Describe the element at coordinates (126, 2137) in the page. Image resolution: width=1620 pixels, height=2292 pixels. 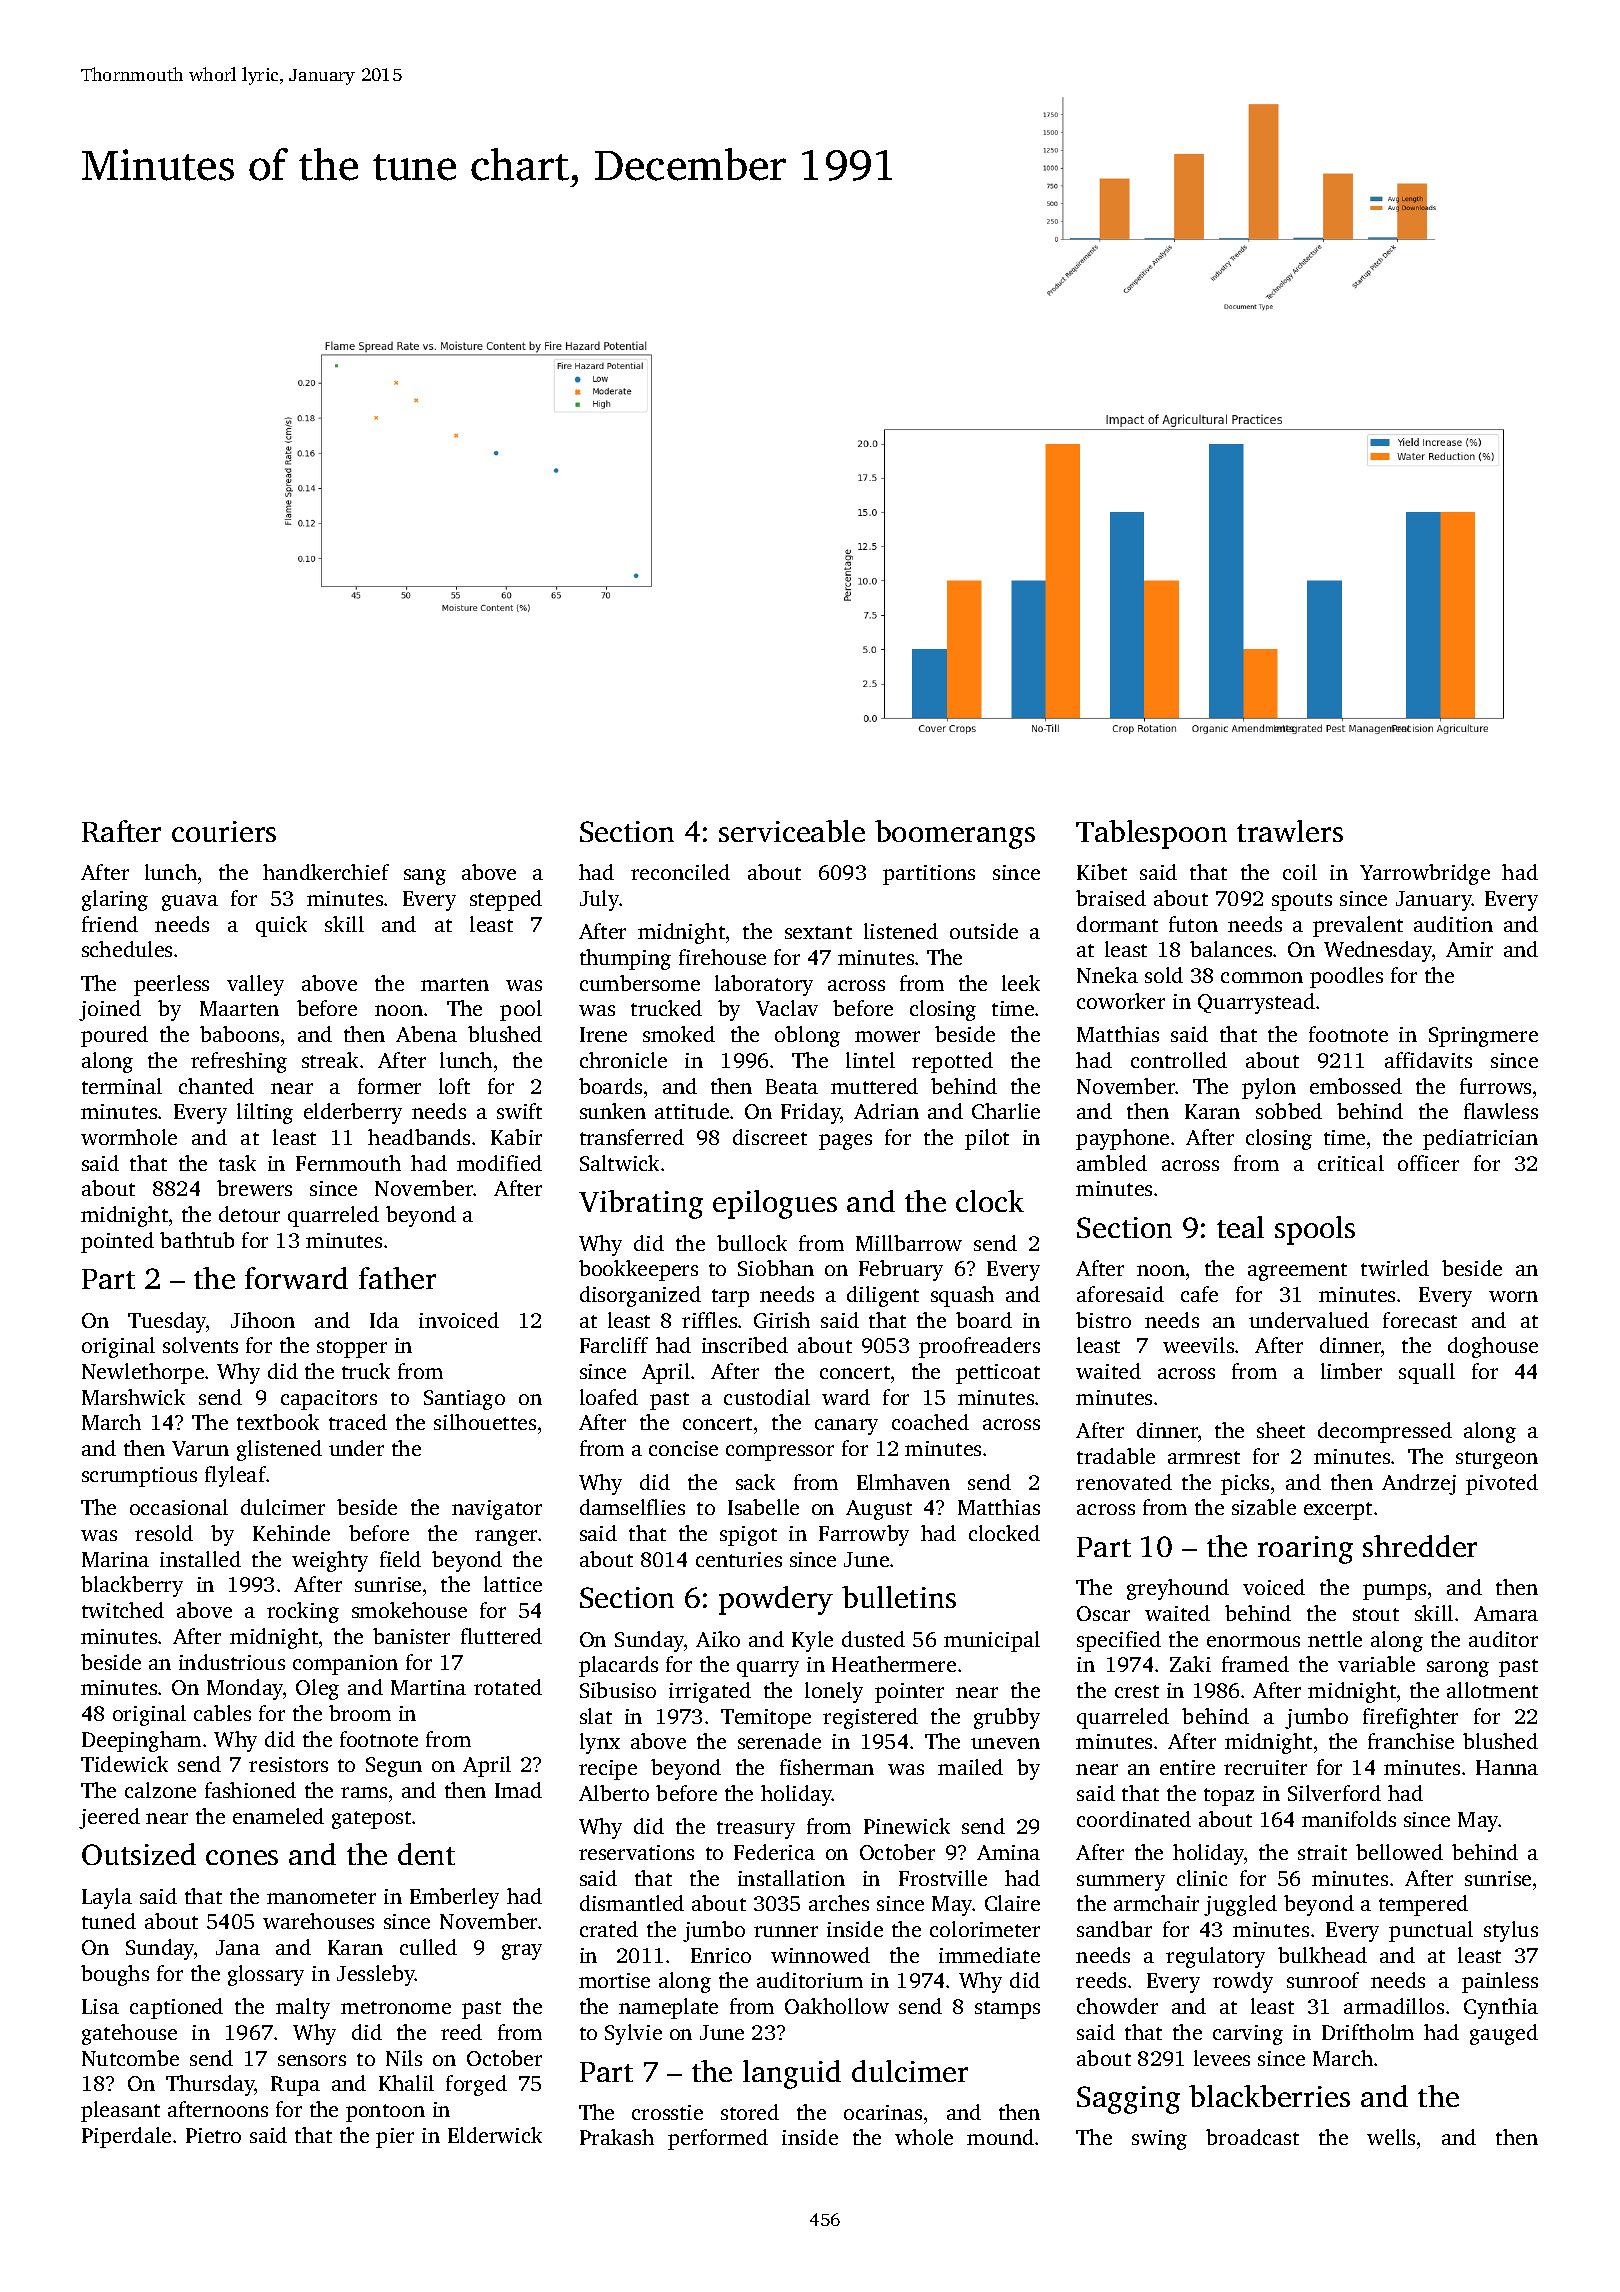
I see `Piperdale` at that location.
